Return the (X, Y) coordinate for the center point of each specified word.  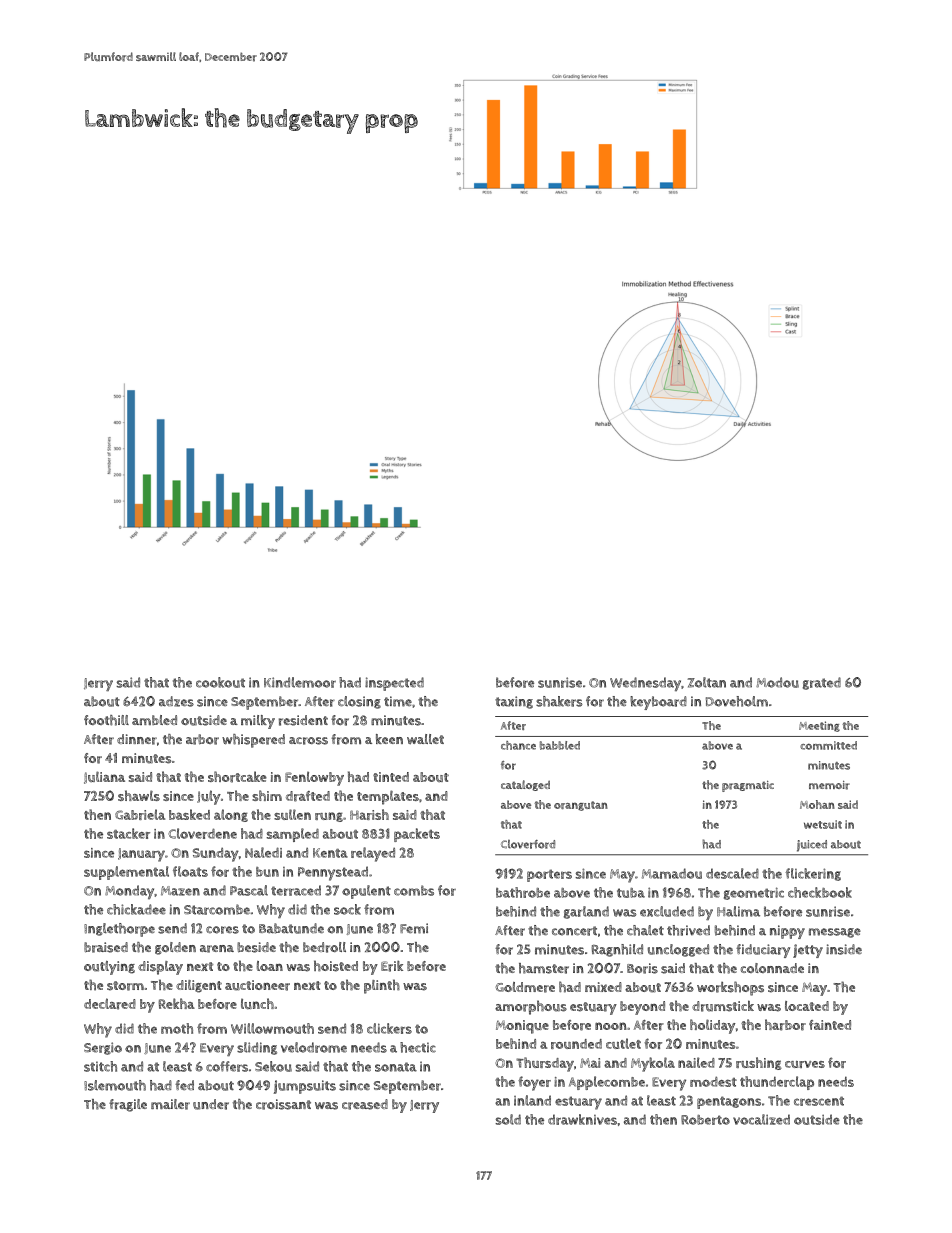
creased (365, 1104)
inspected (394, 684)
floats (190, 871)
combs (414, 890)
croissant (283, 1104)
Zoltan (707, 682)
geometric (754, 893)
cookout (220, 682)
